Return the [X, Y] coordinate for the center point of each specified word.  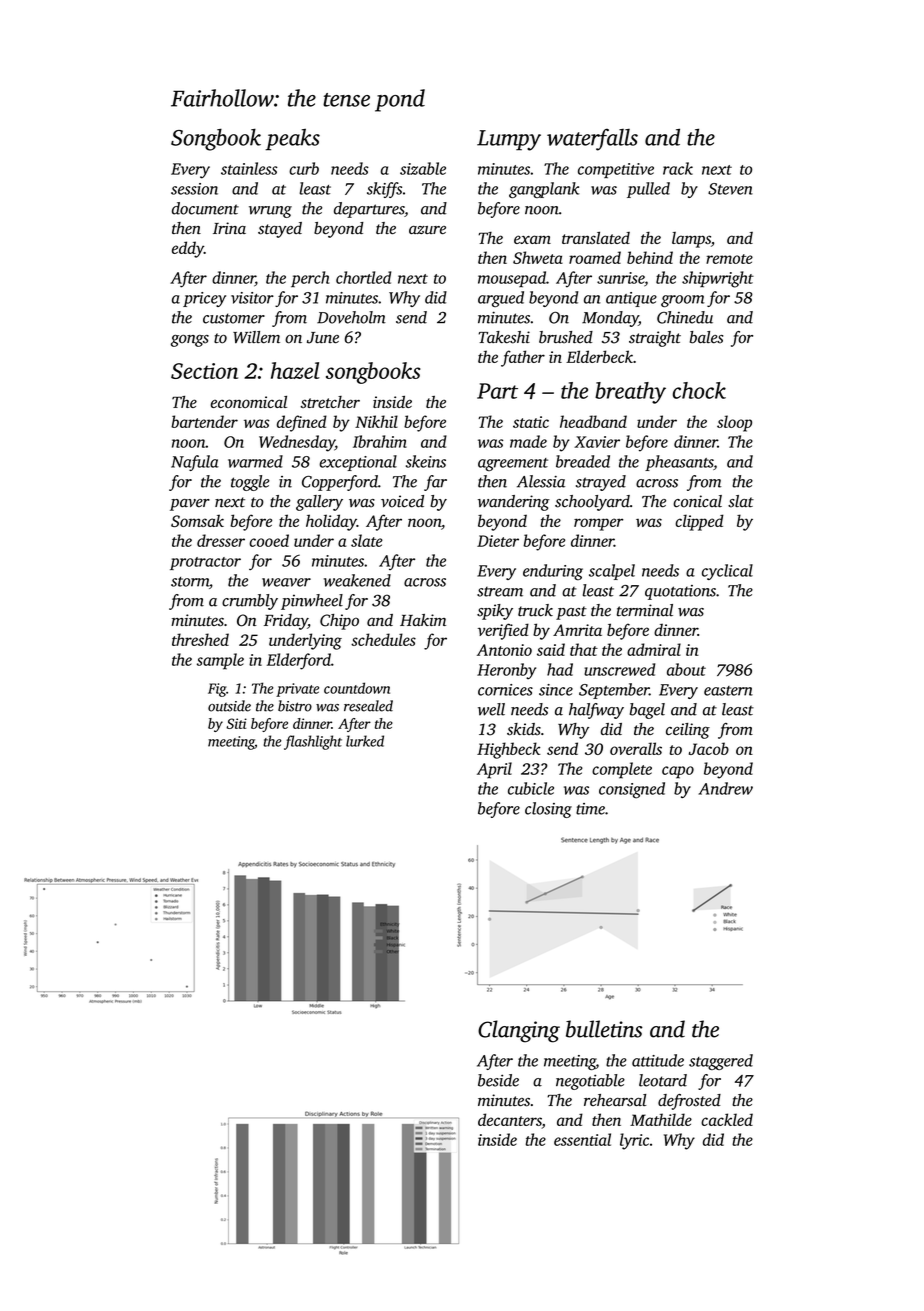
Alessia [541, 481]
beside [498, 1080]
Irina [229, 228]
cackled [727, 1119]
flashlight [313, 742]
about [686, 669]
